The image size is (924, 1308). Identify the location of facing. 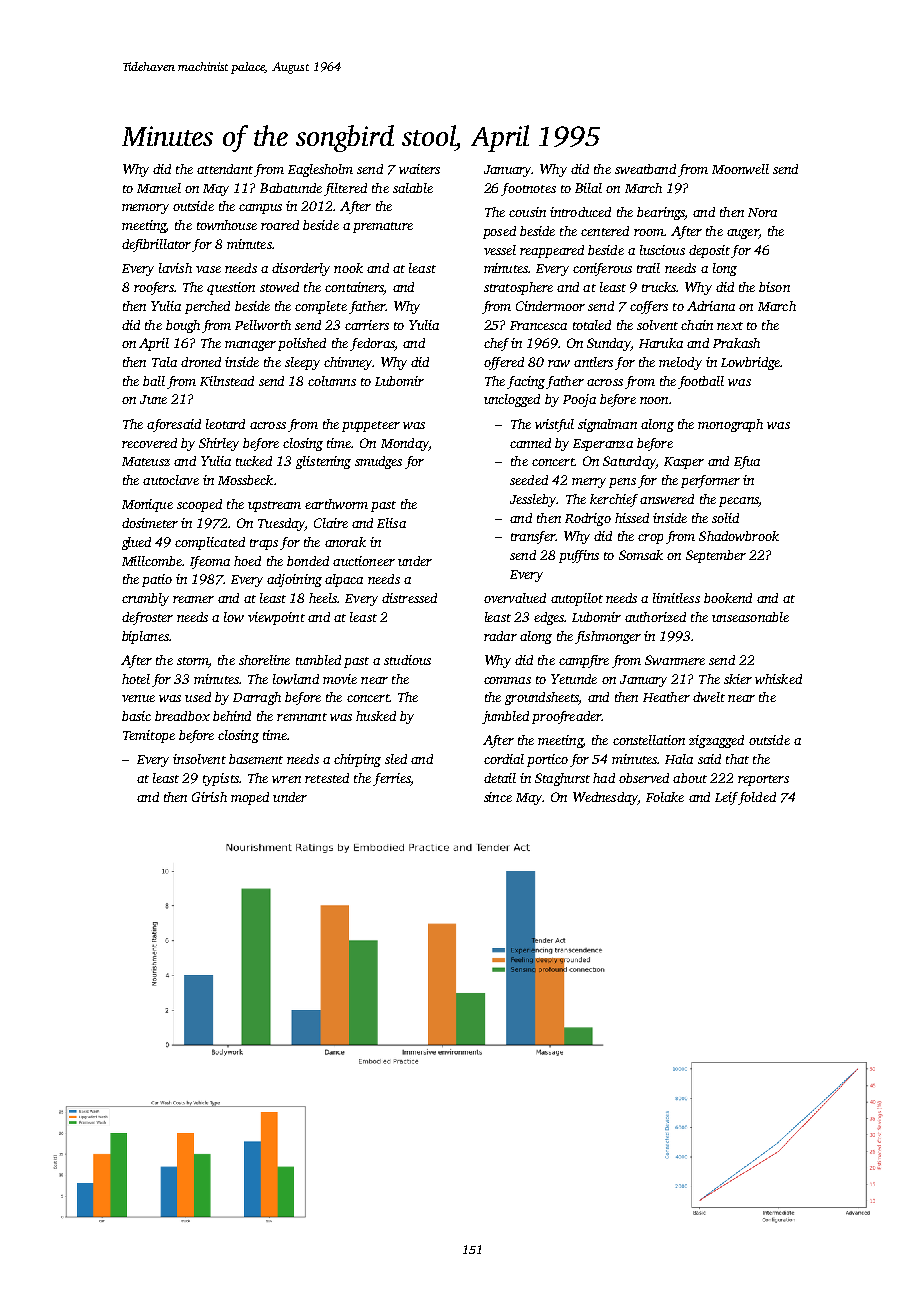
(526, 382).
